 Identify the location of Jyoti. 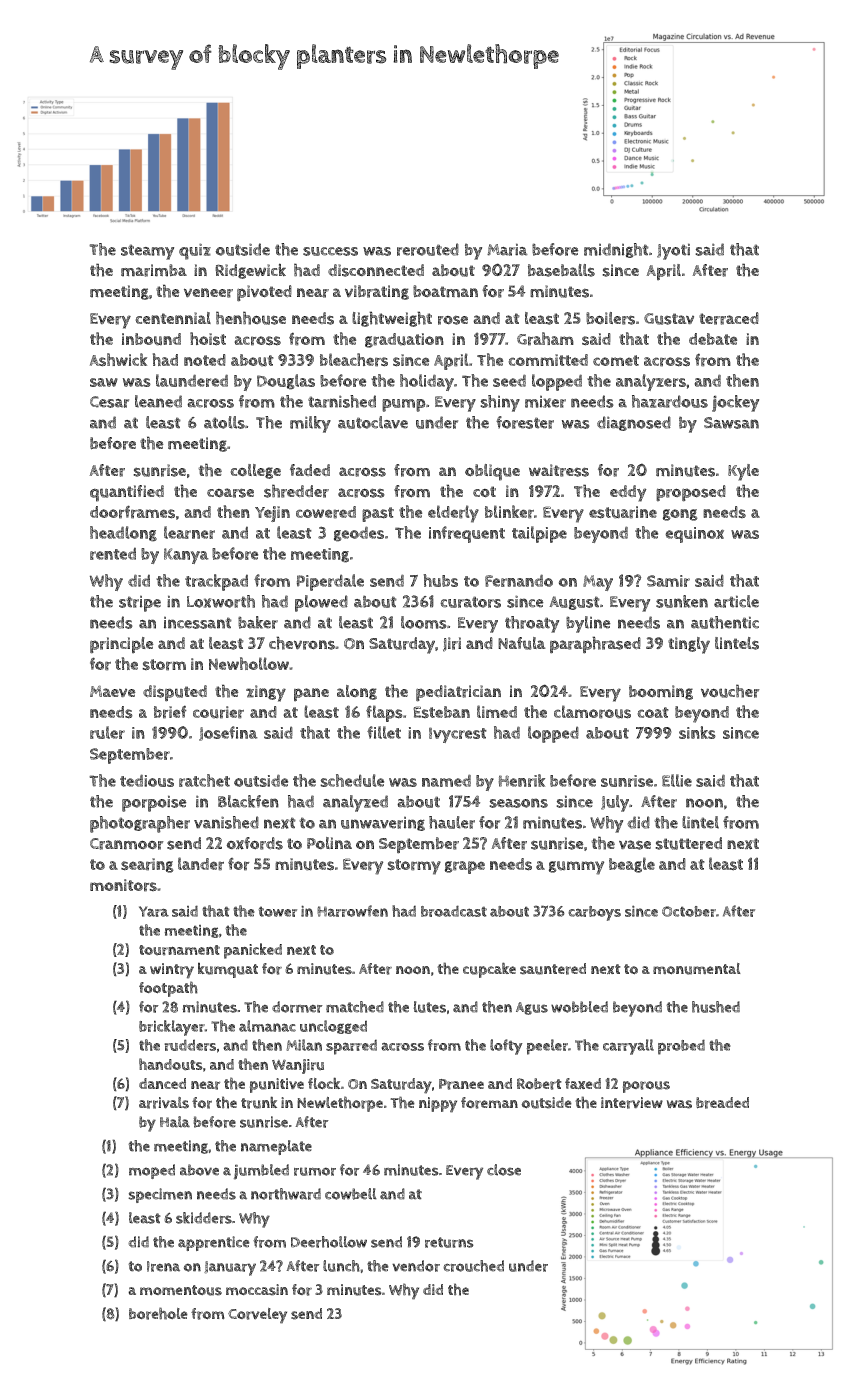
(673, 251).
